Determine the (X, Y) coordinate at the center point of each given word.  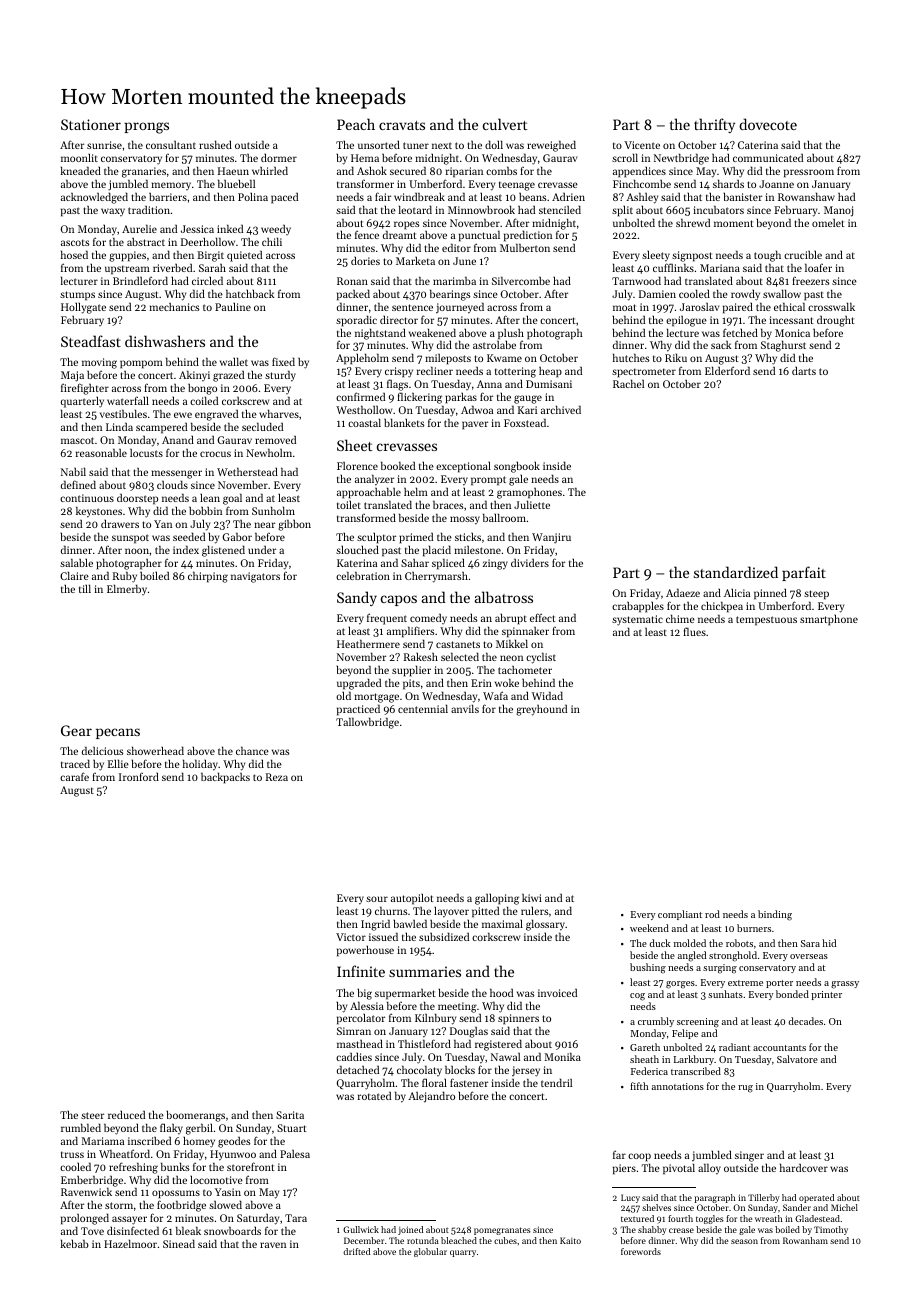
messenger (176, 474)
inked (230, 228)
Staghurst (783, 347)
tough (767, 256)
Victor (351, 937)
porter (779, 984)
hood (501, 993)
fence (367, 234)
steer (92, 1115)
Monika (563, 1056)
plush (511, 334)
